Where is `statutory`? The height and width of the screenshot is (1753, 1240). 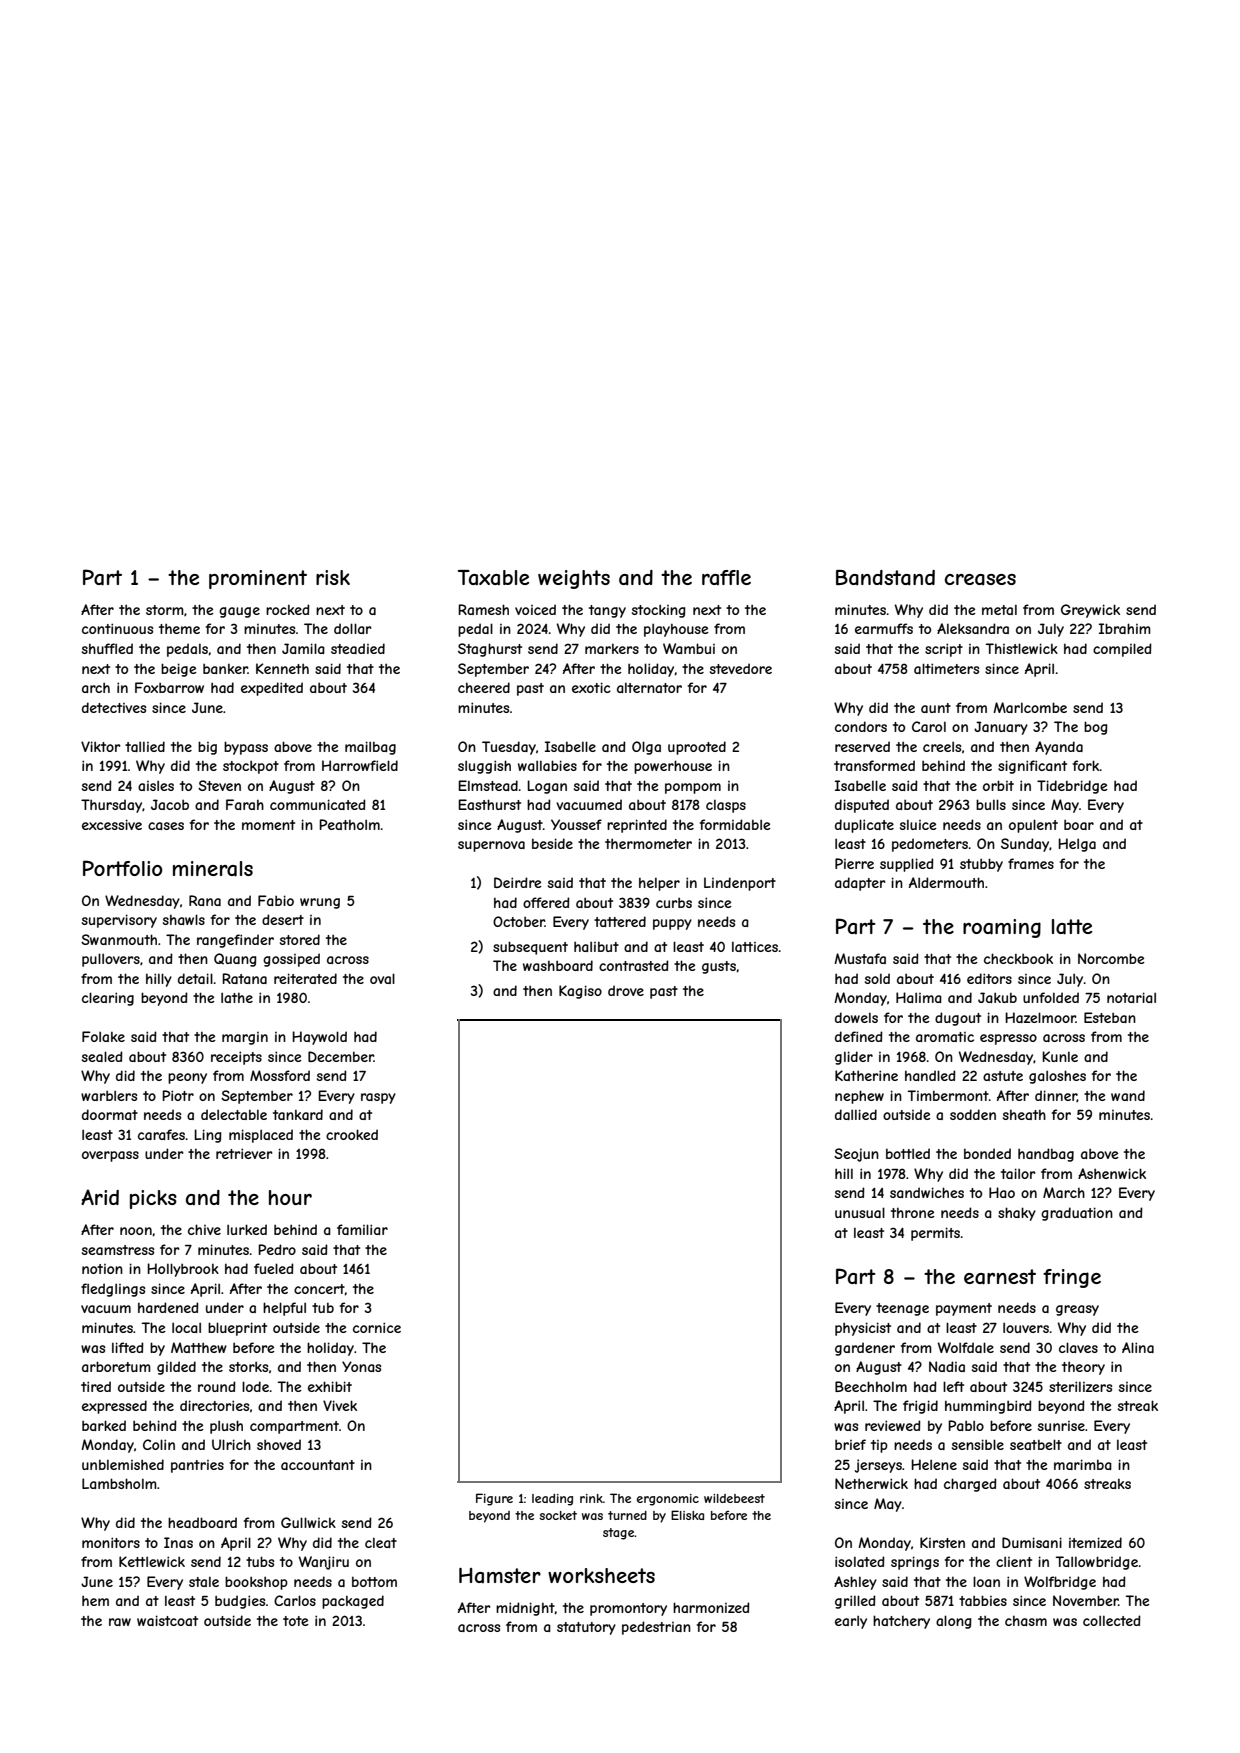 statutory is located at coordinates (586, 1628).
